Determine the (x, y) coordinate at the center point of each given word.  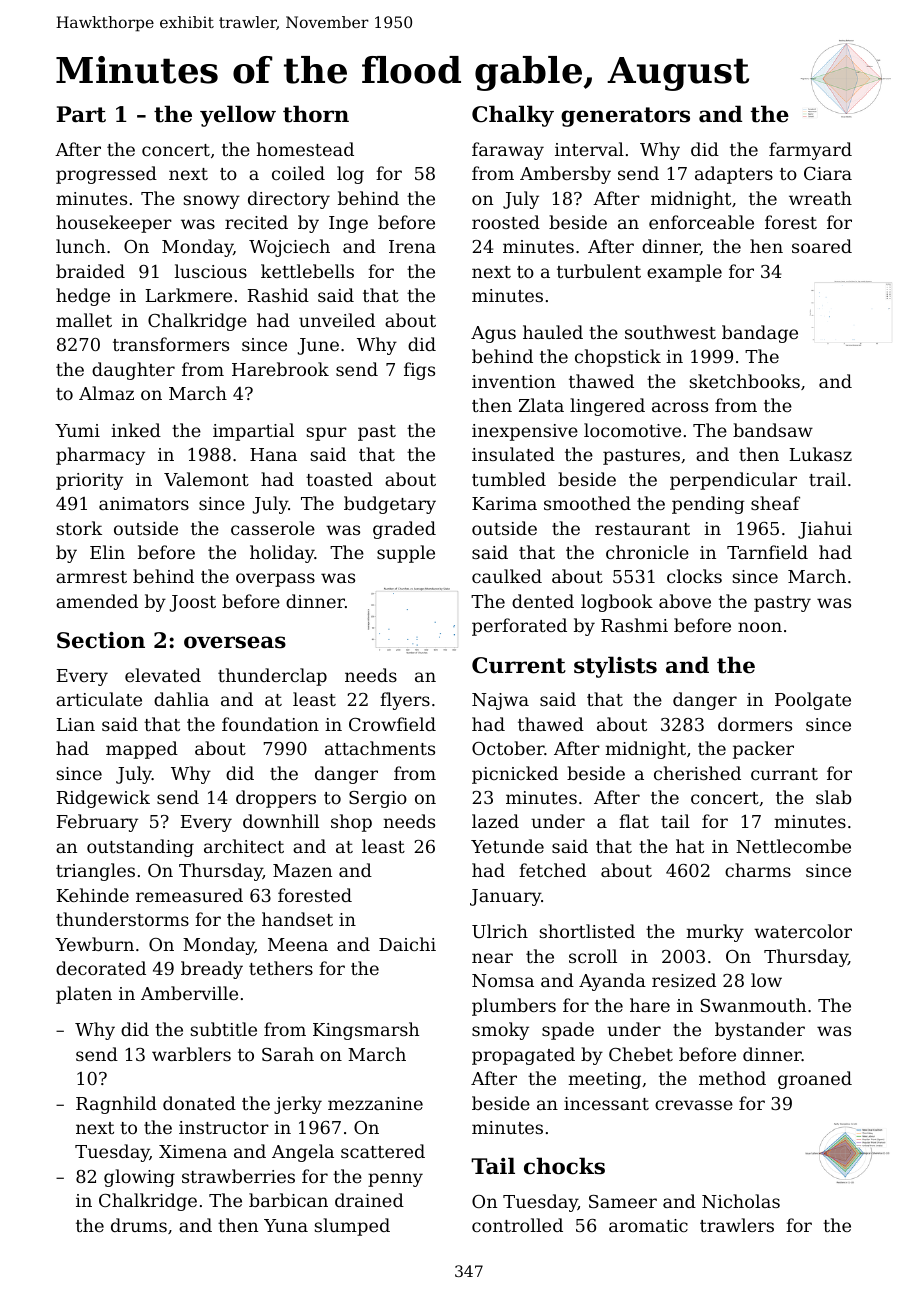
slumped (352, 1227)
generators (625, 117)
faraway (508, 151)
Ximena (193, 1151)
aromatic (648, 1225)
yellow (238, 116)
